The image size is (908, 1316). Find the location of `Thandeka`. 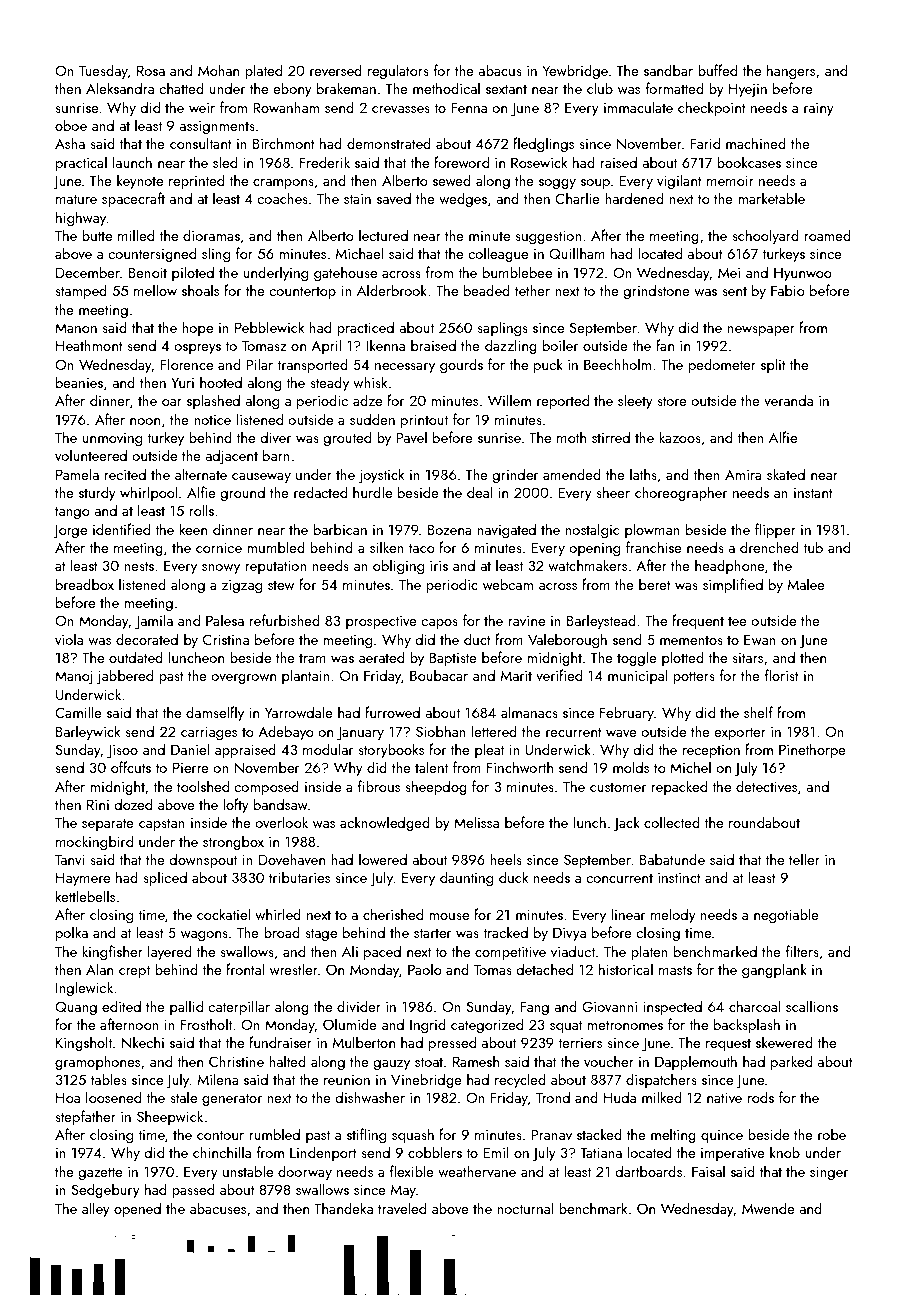

Thandeka is located at coordinates (343, 1208).
